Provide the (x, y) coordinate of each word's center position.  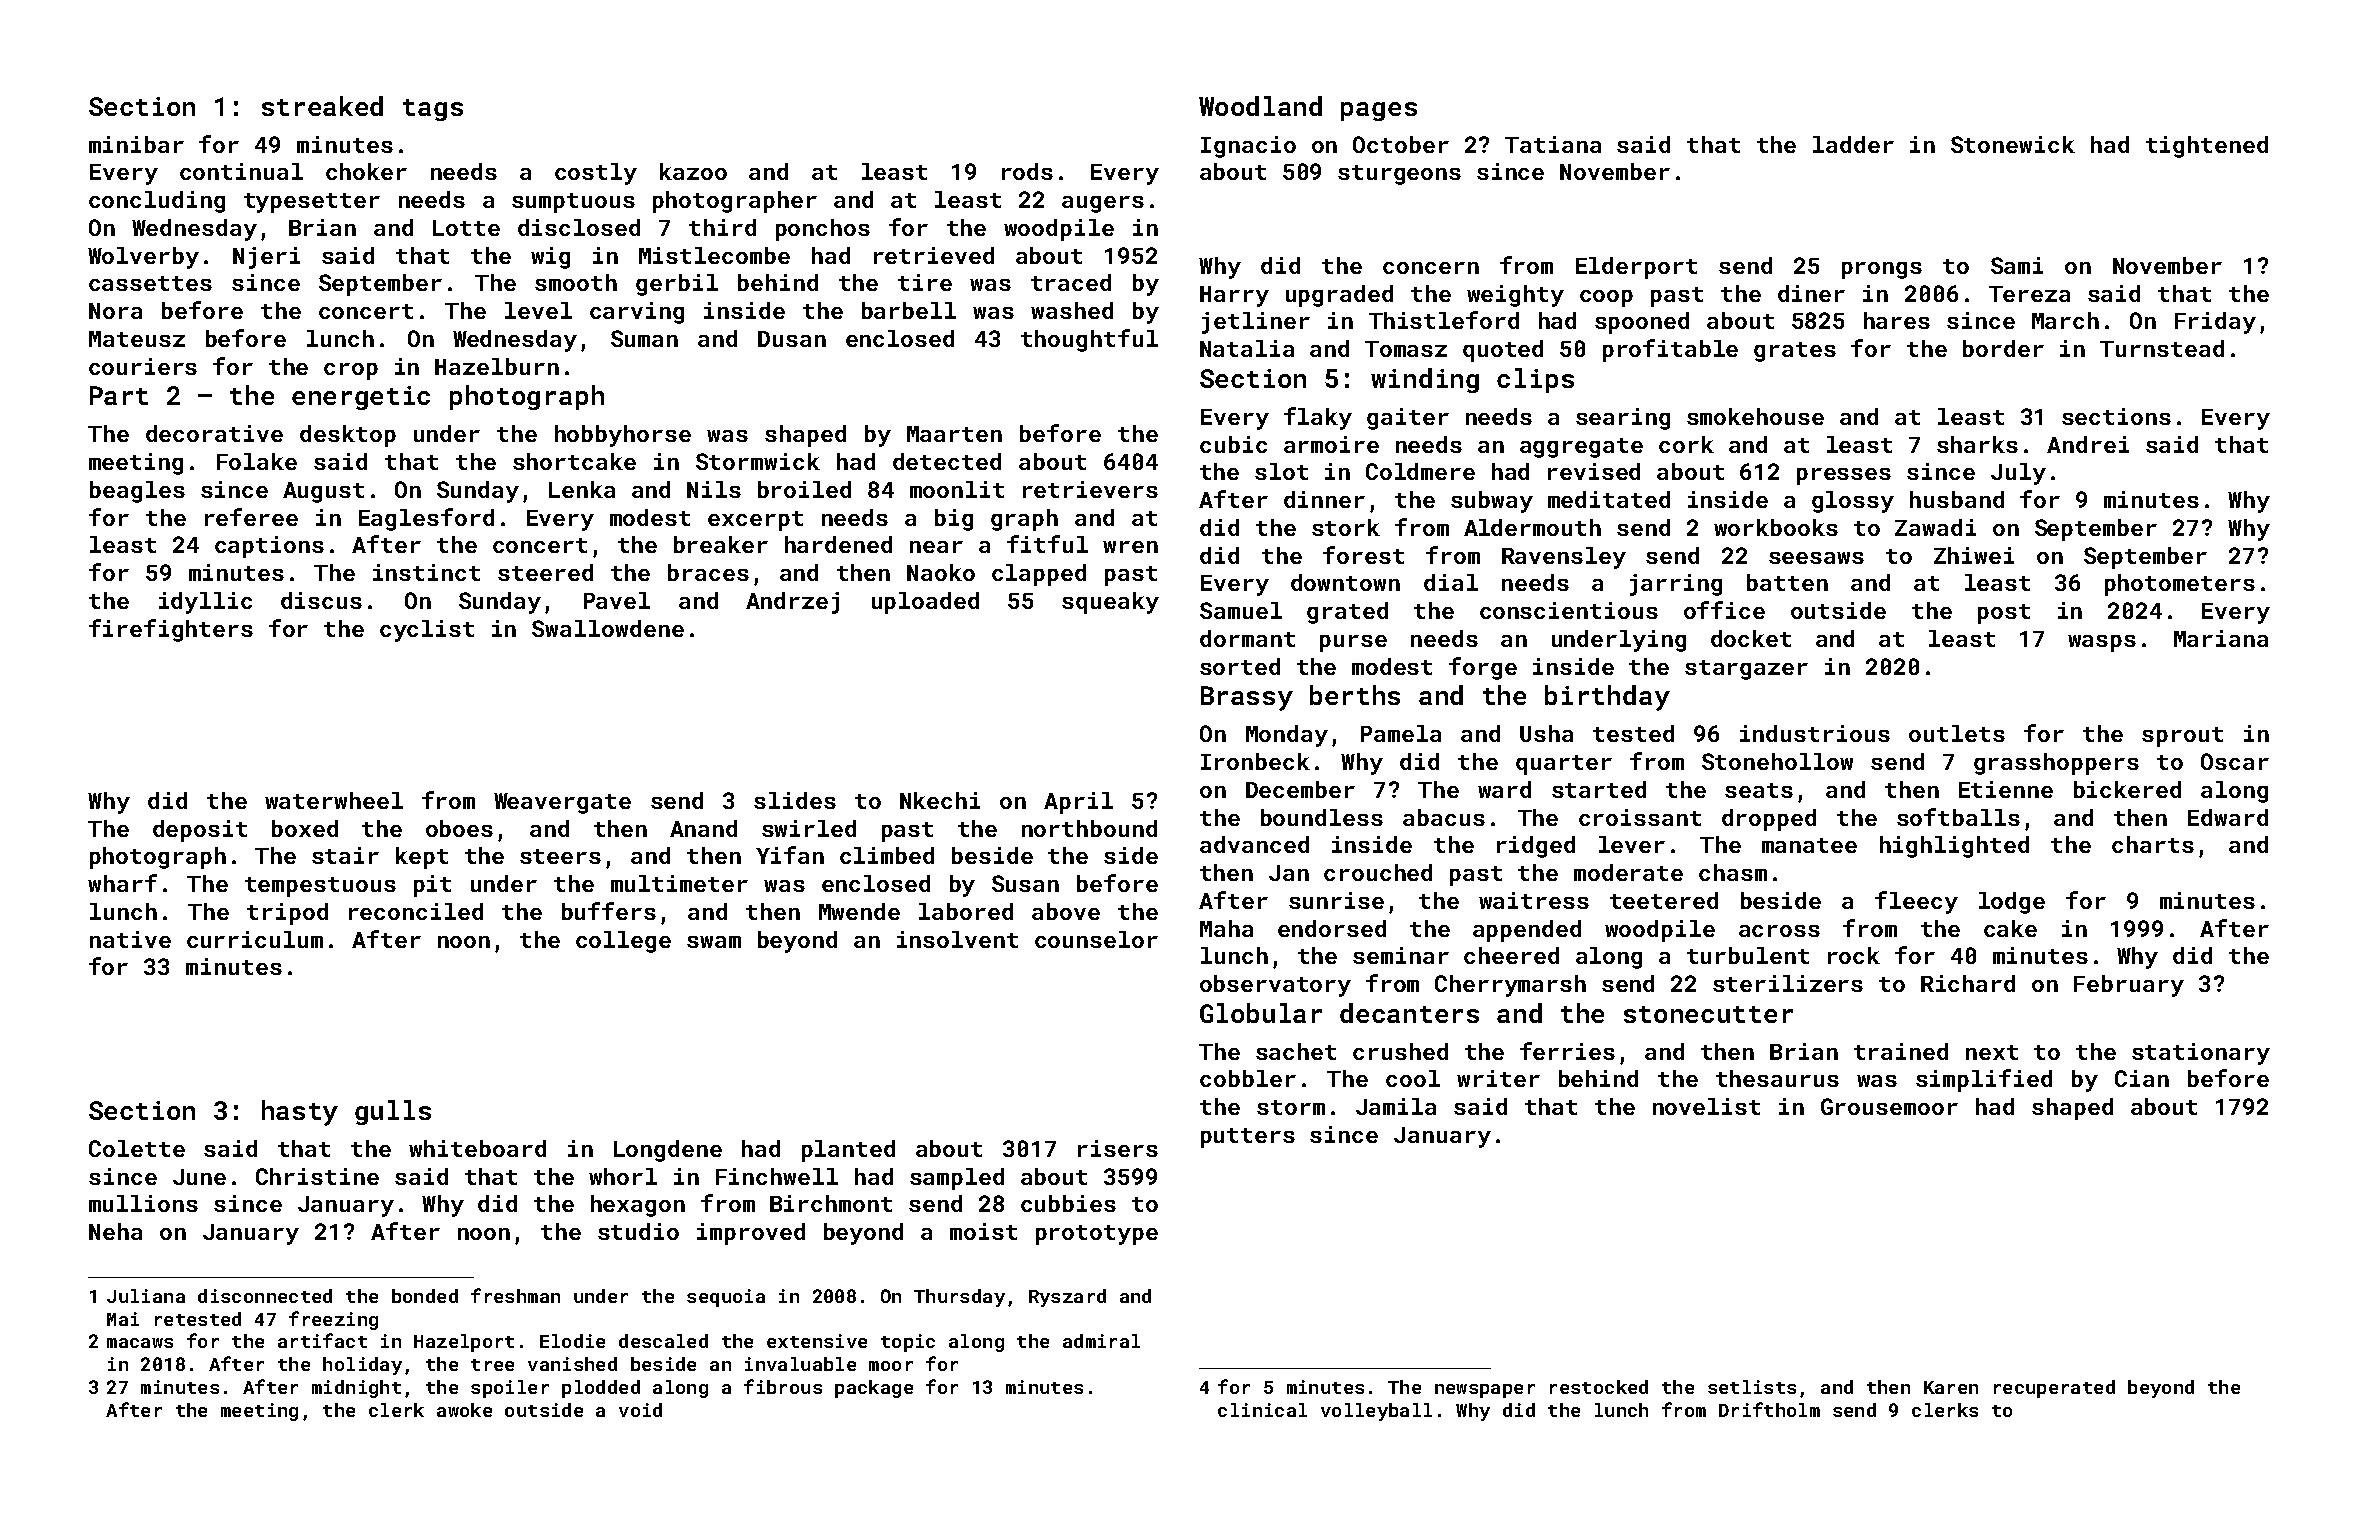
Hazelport (464, 1343)
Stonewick (2013, 144)
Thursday (959, 1298)
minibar (136, 144)
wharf (122, 883)
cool (1413, 1078)
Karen (1951, 1387)
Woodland (1260, 106)
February (2129, 986)
